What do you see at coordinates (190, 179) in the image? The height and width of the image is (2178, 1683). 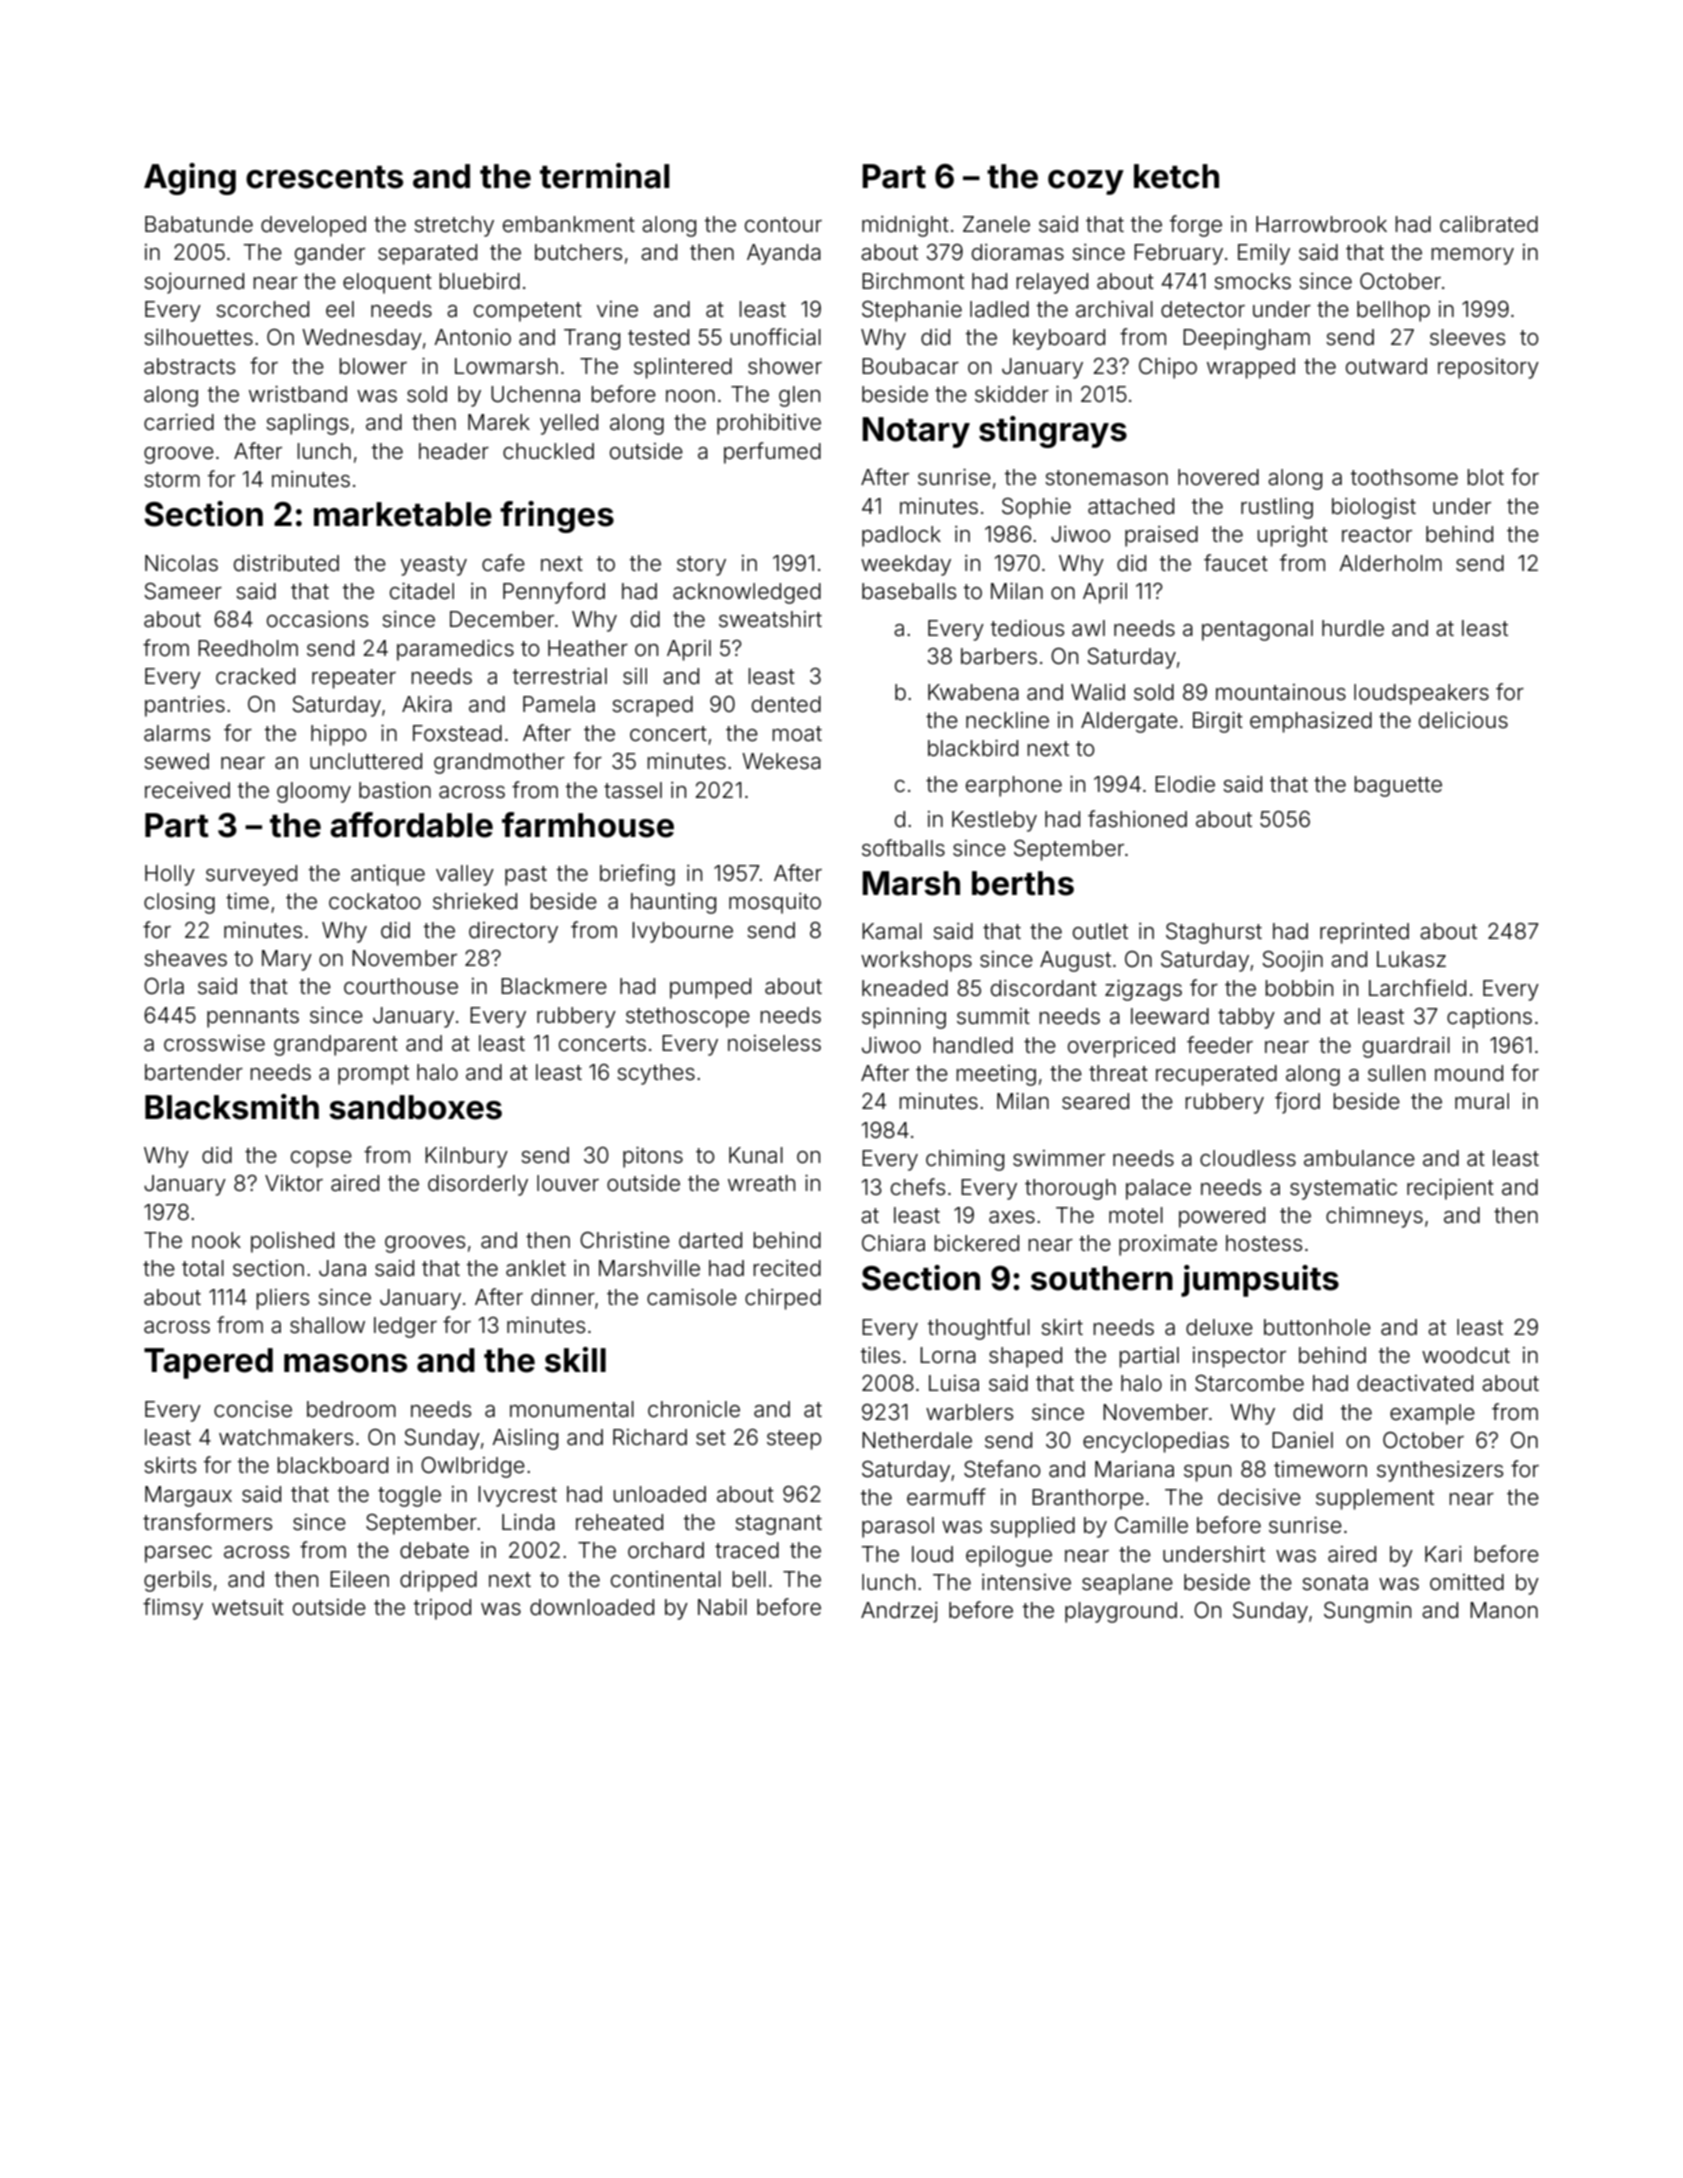 I see `Aging` at bounding box center [190, 179].
